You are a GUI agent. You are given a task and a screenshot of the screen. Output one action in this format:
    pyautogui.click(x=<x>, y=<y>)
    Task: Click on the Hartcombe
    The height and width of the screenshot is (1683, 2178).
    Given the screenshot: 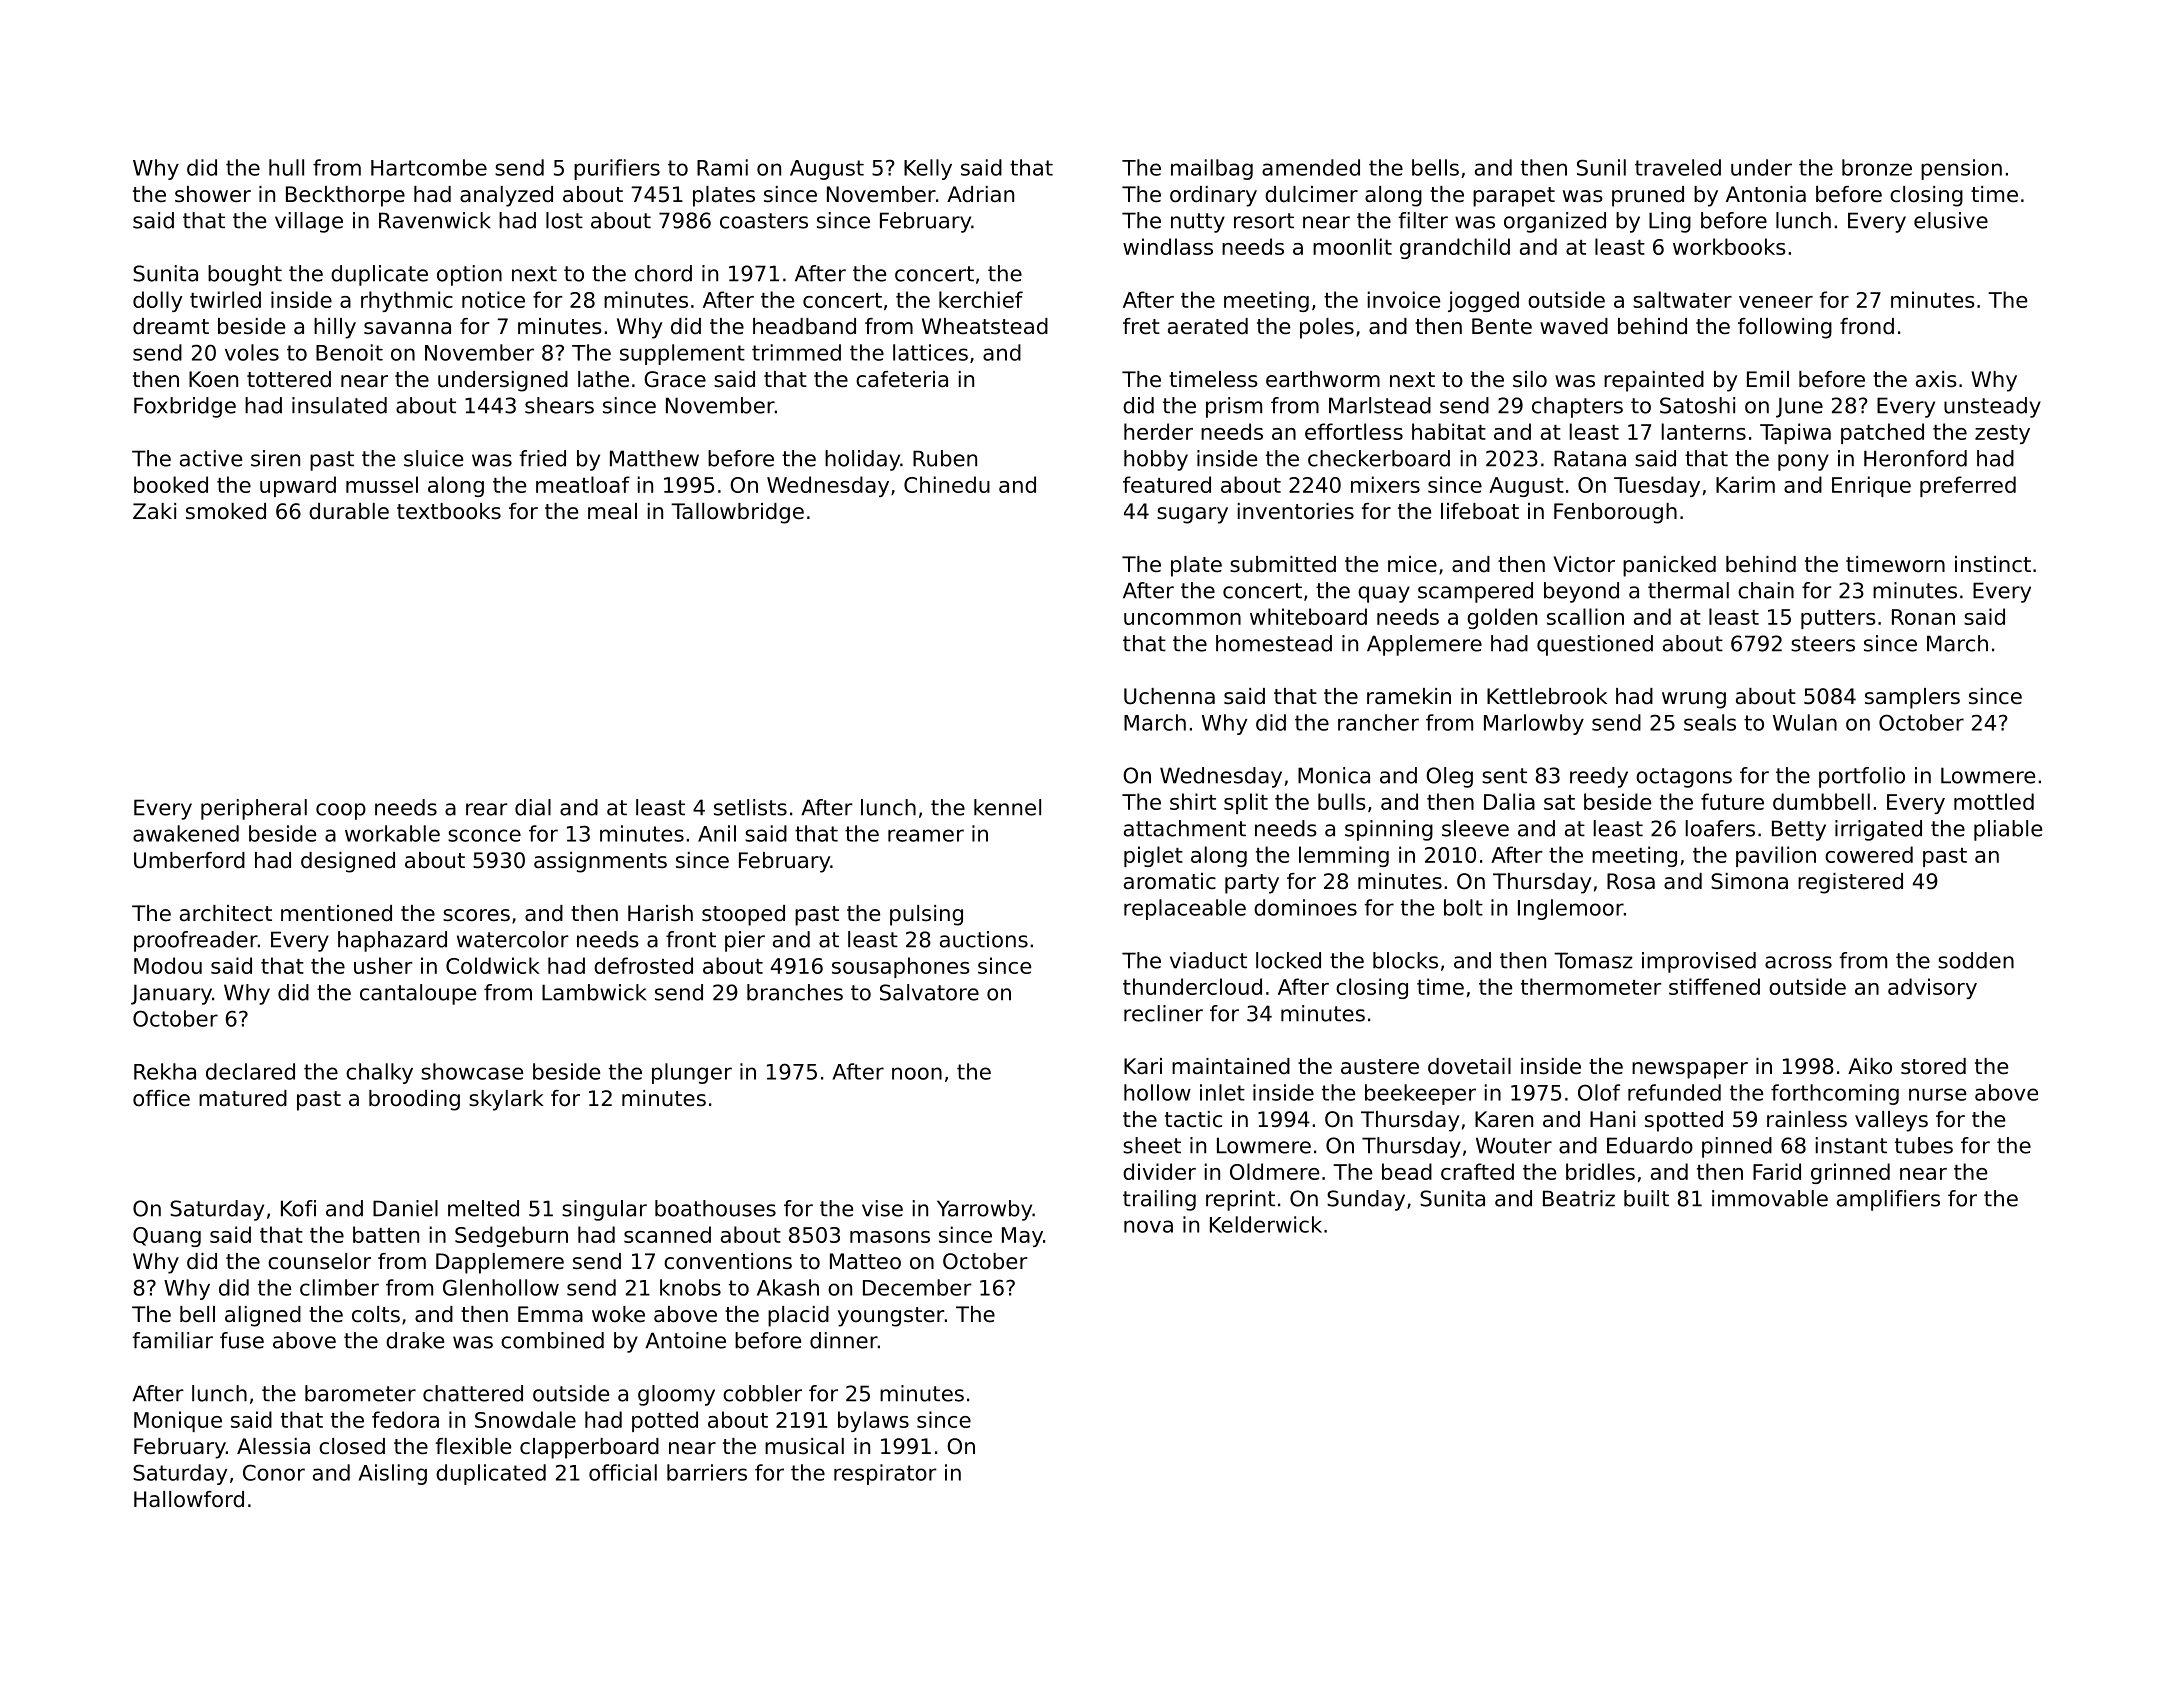 What is the action you would take?
    pyautogui.click(x=429, y=167)
